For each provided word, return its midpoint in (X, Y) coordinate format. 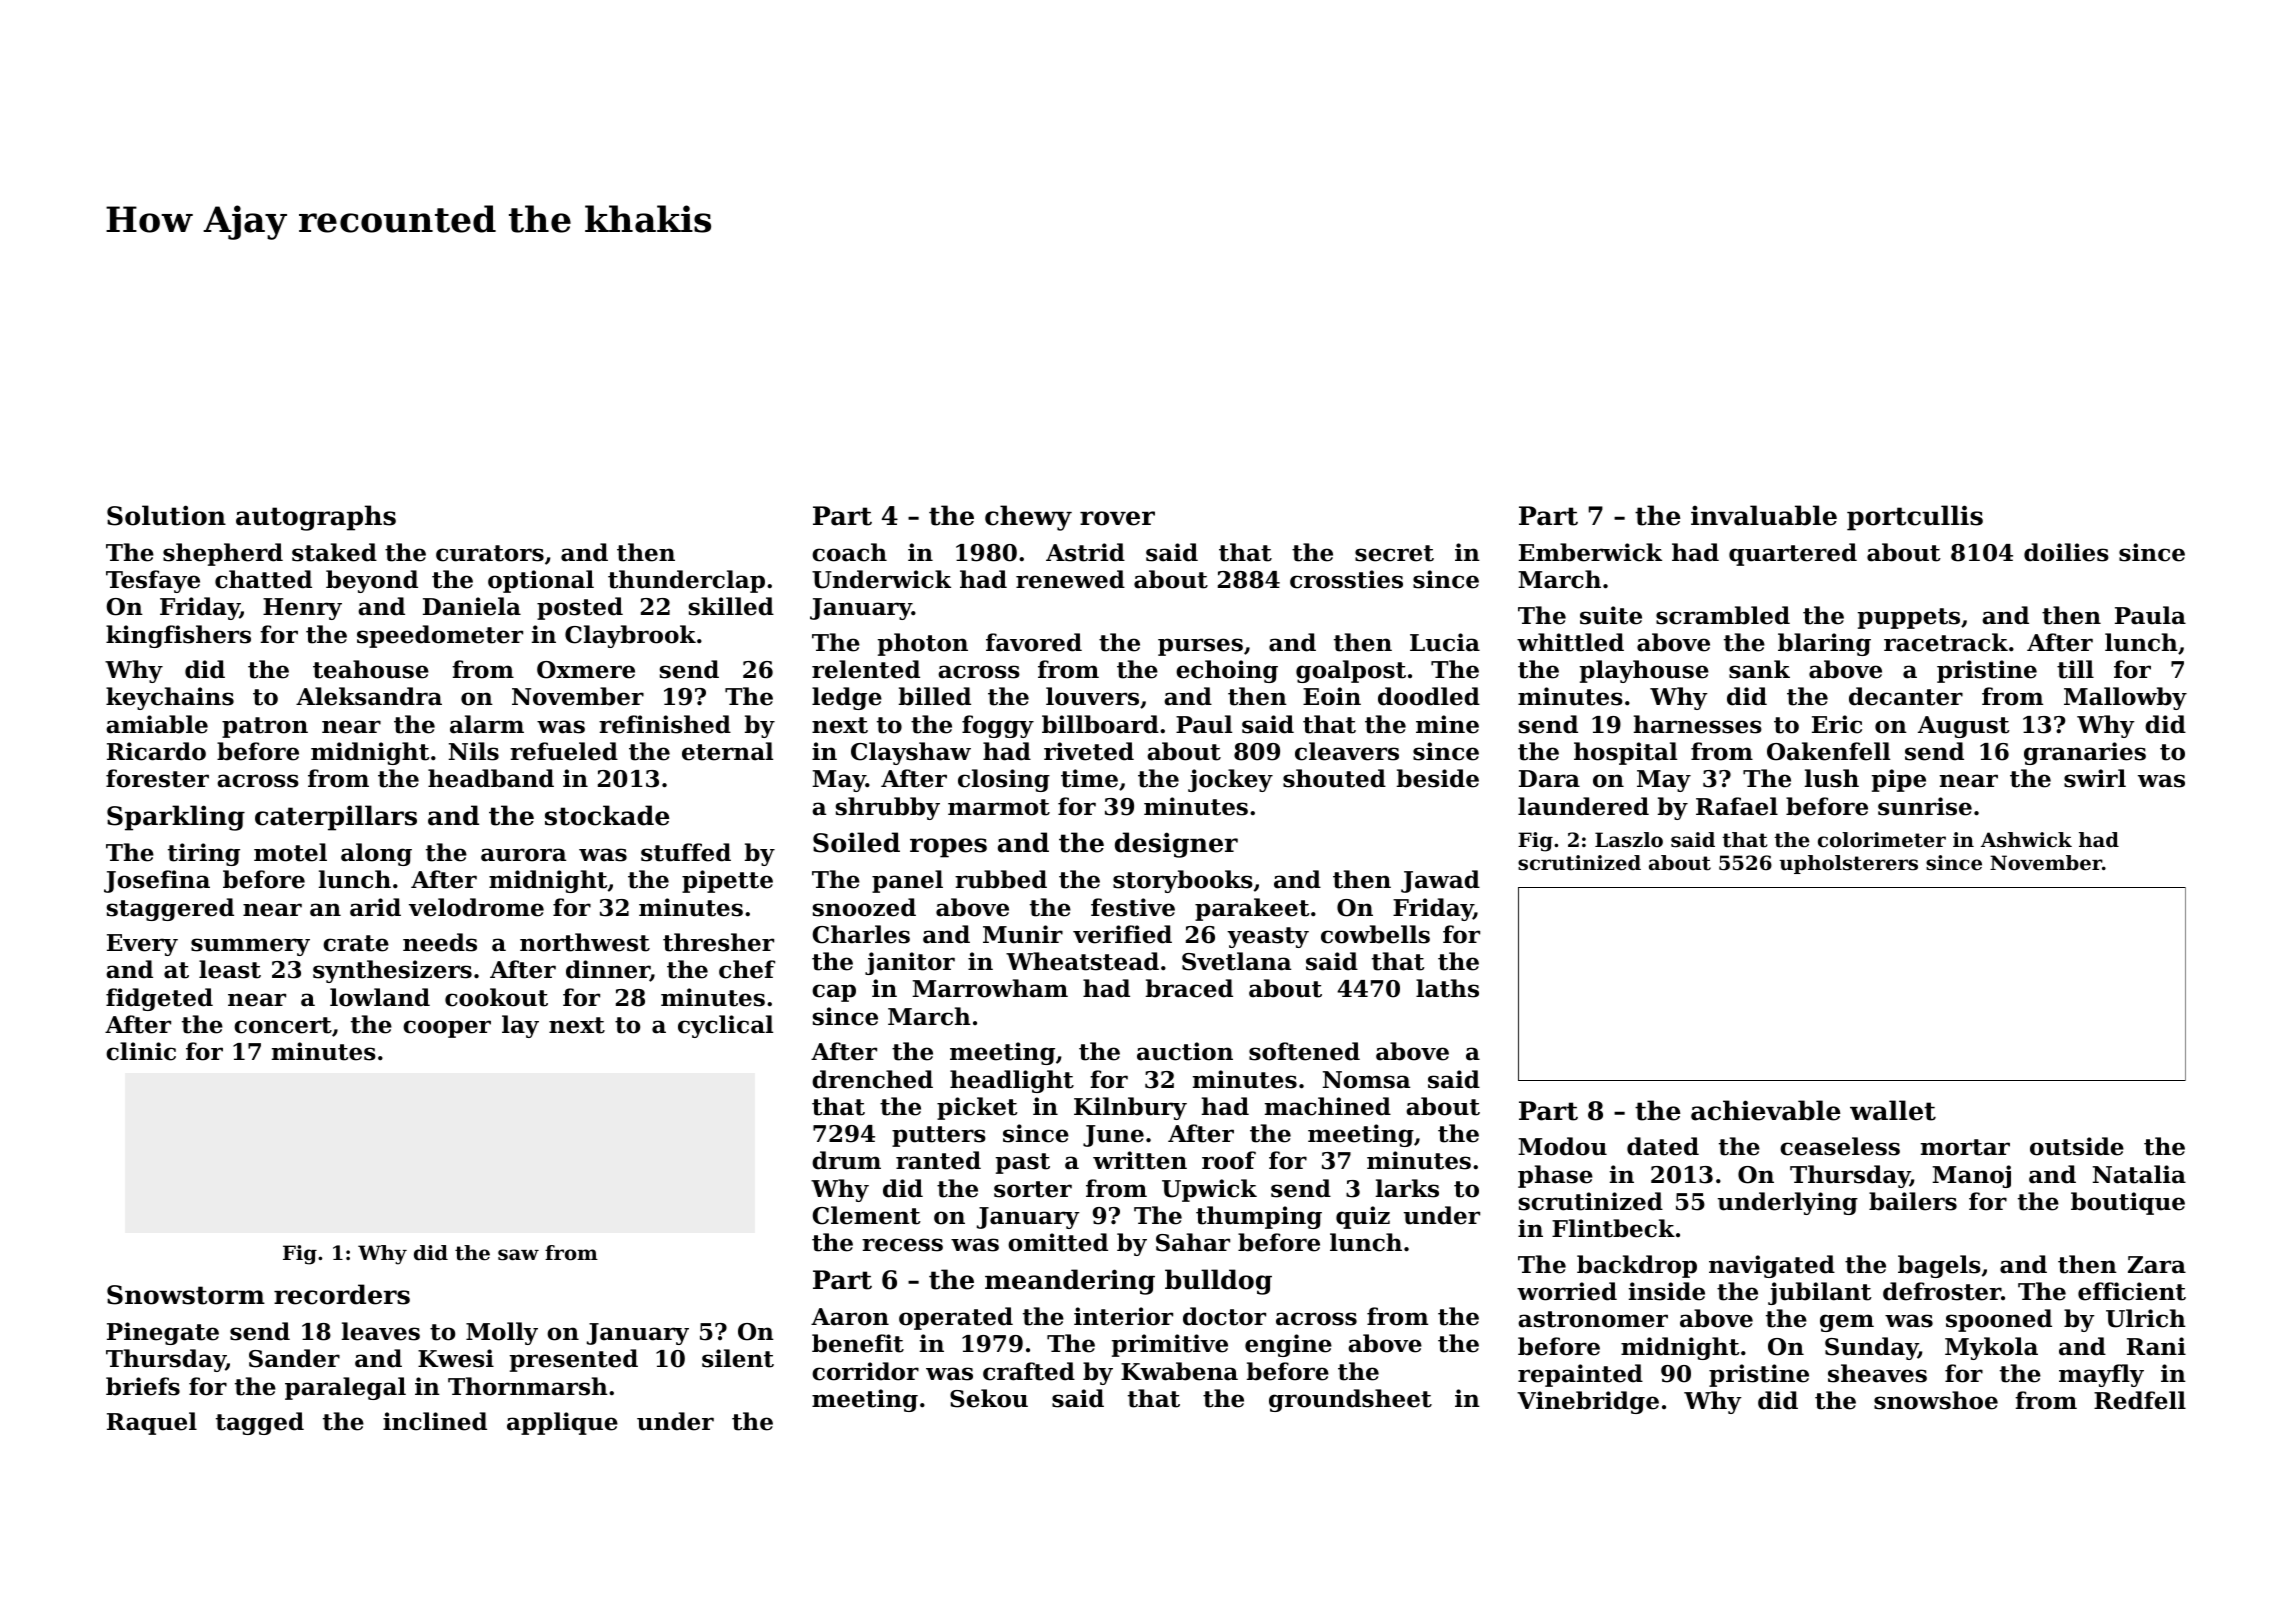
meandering (1070, 1282)
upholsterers (1848, 864)
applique (562, 1423)
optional (541, 581)
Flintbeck (1613, 1228)
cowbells (1375, 934)
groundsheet (1350, 1400)
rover (1117, 518)
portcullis (1915, 518)
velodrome (476, 907)
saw (518, 1255)
